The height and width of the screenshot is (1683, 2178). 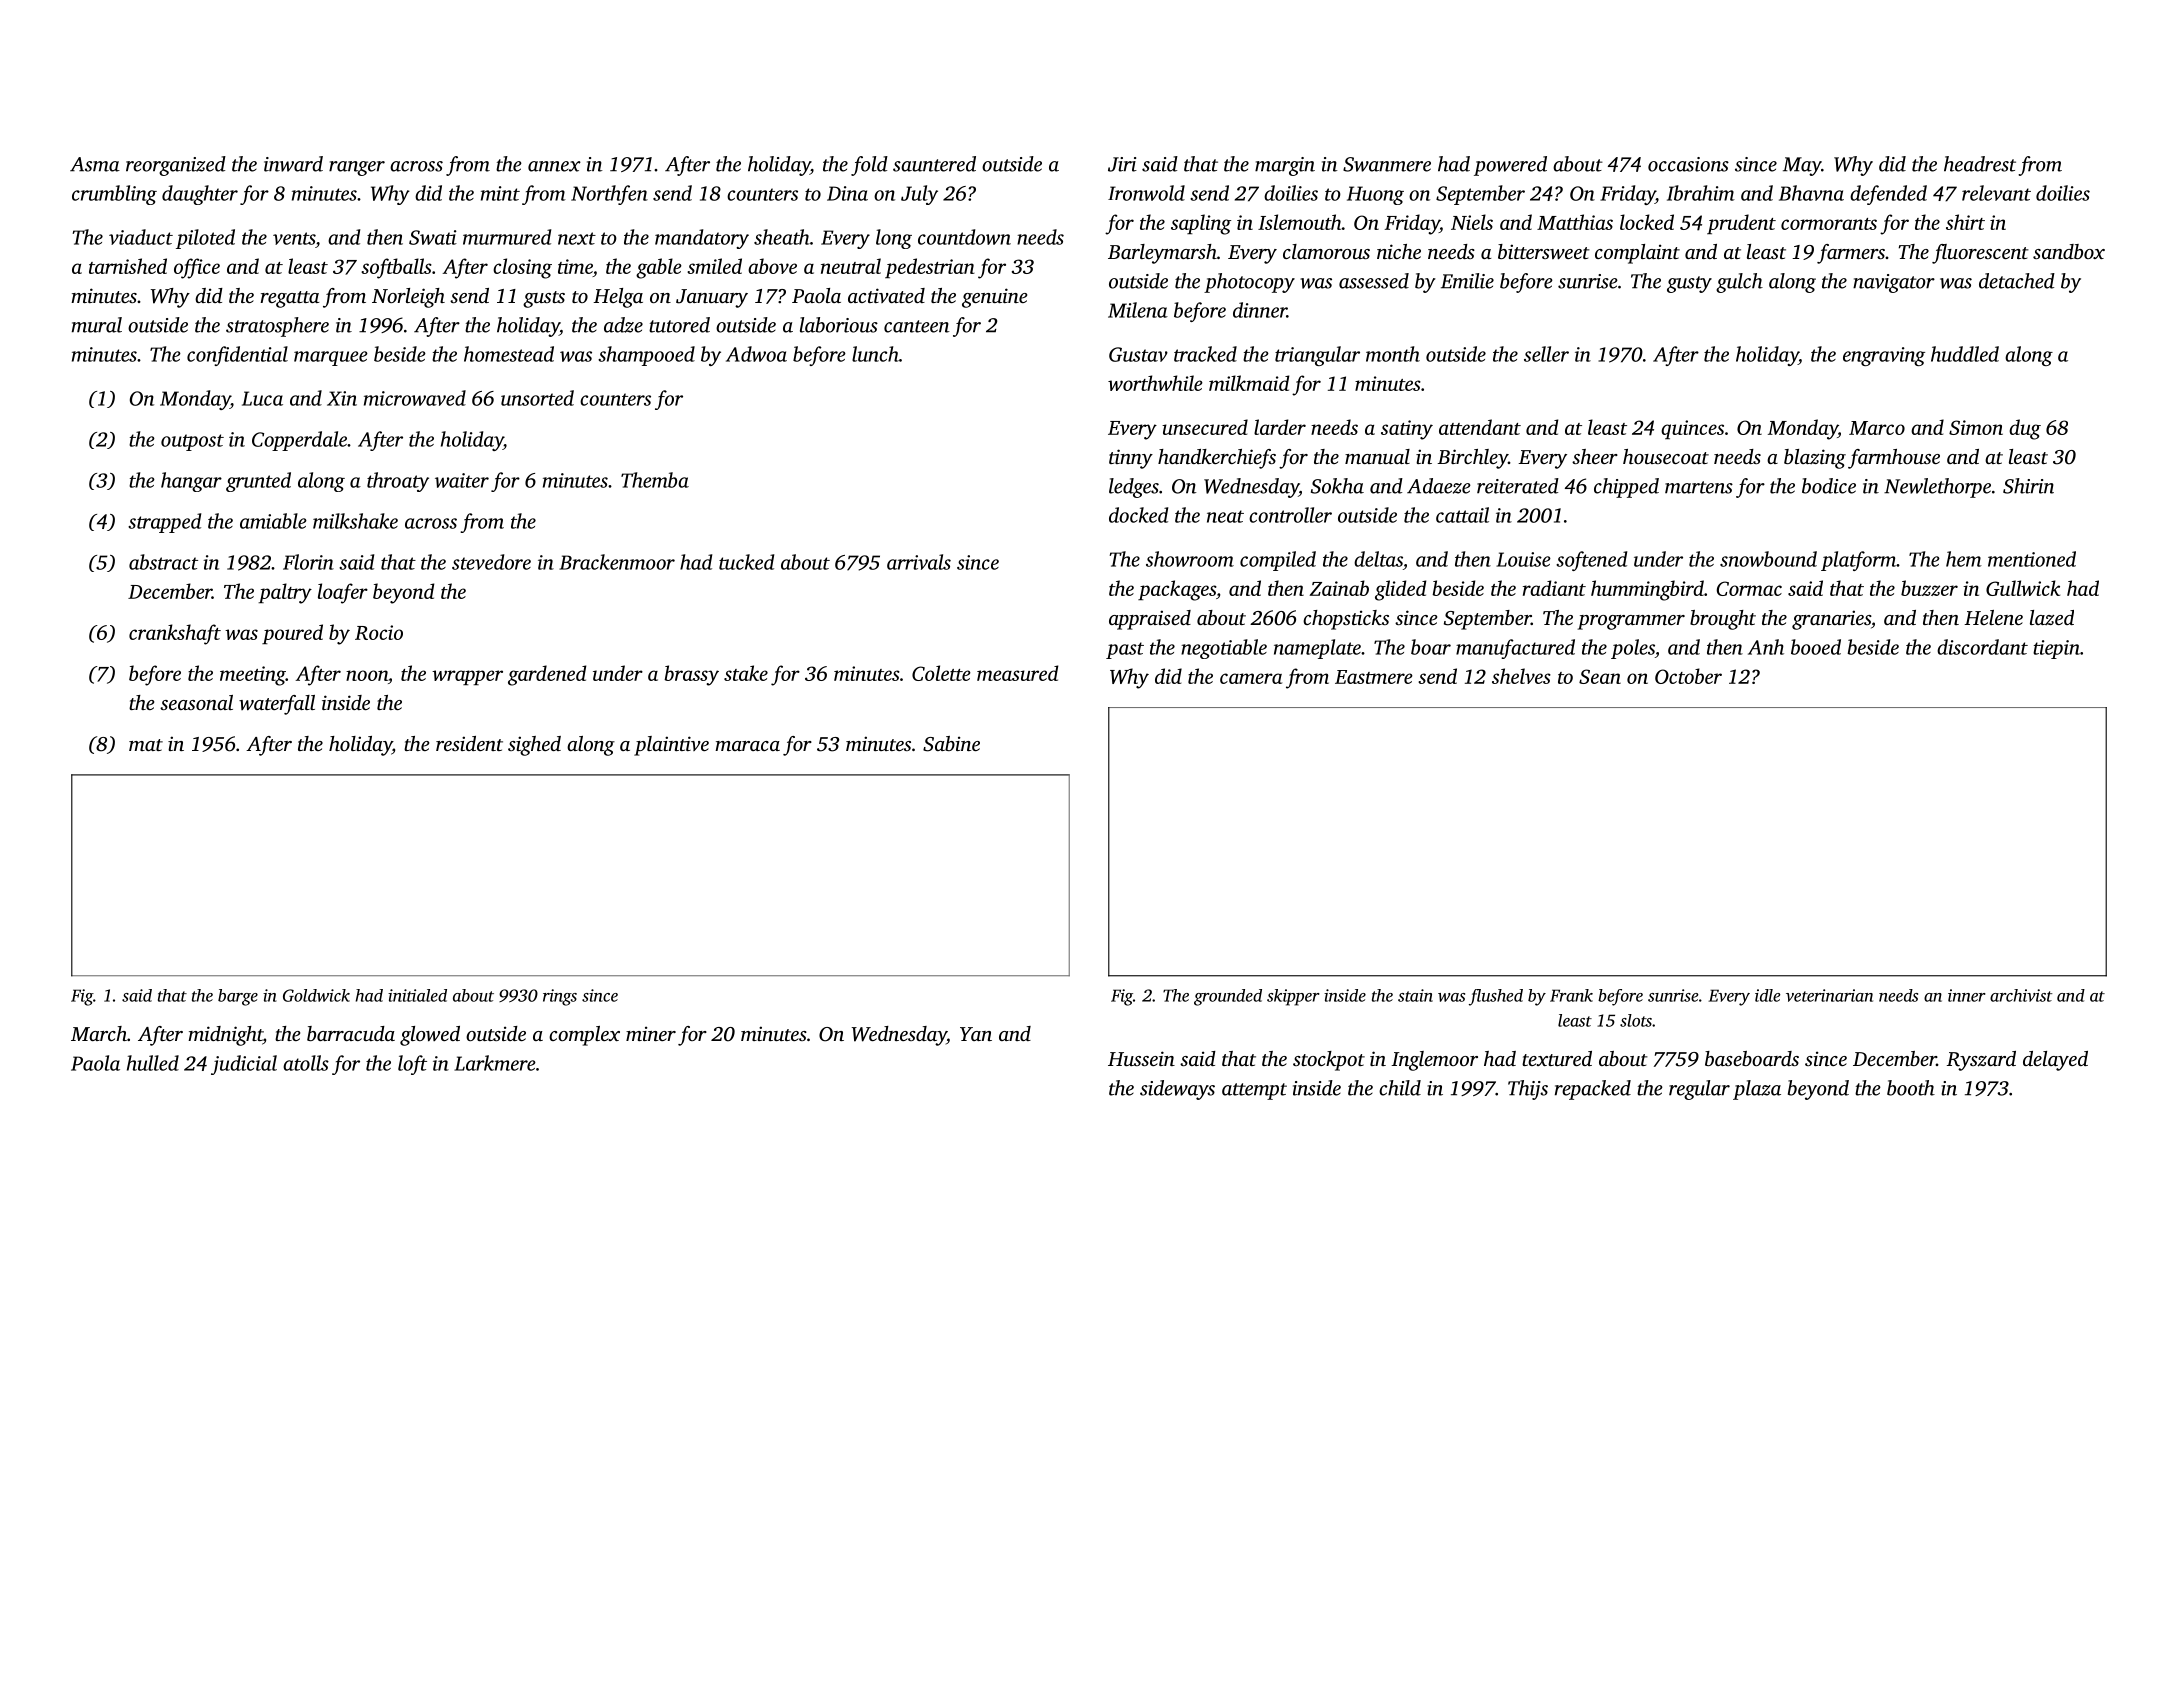 What do you see at coordinates (2028, 486) in the screenshot?
I see `Shirin` at bounding box center [2028, 486].
